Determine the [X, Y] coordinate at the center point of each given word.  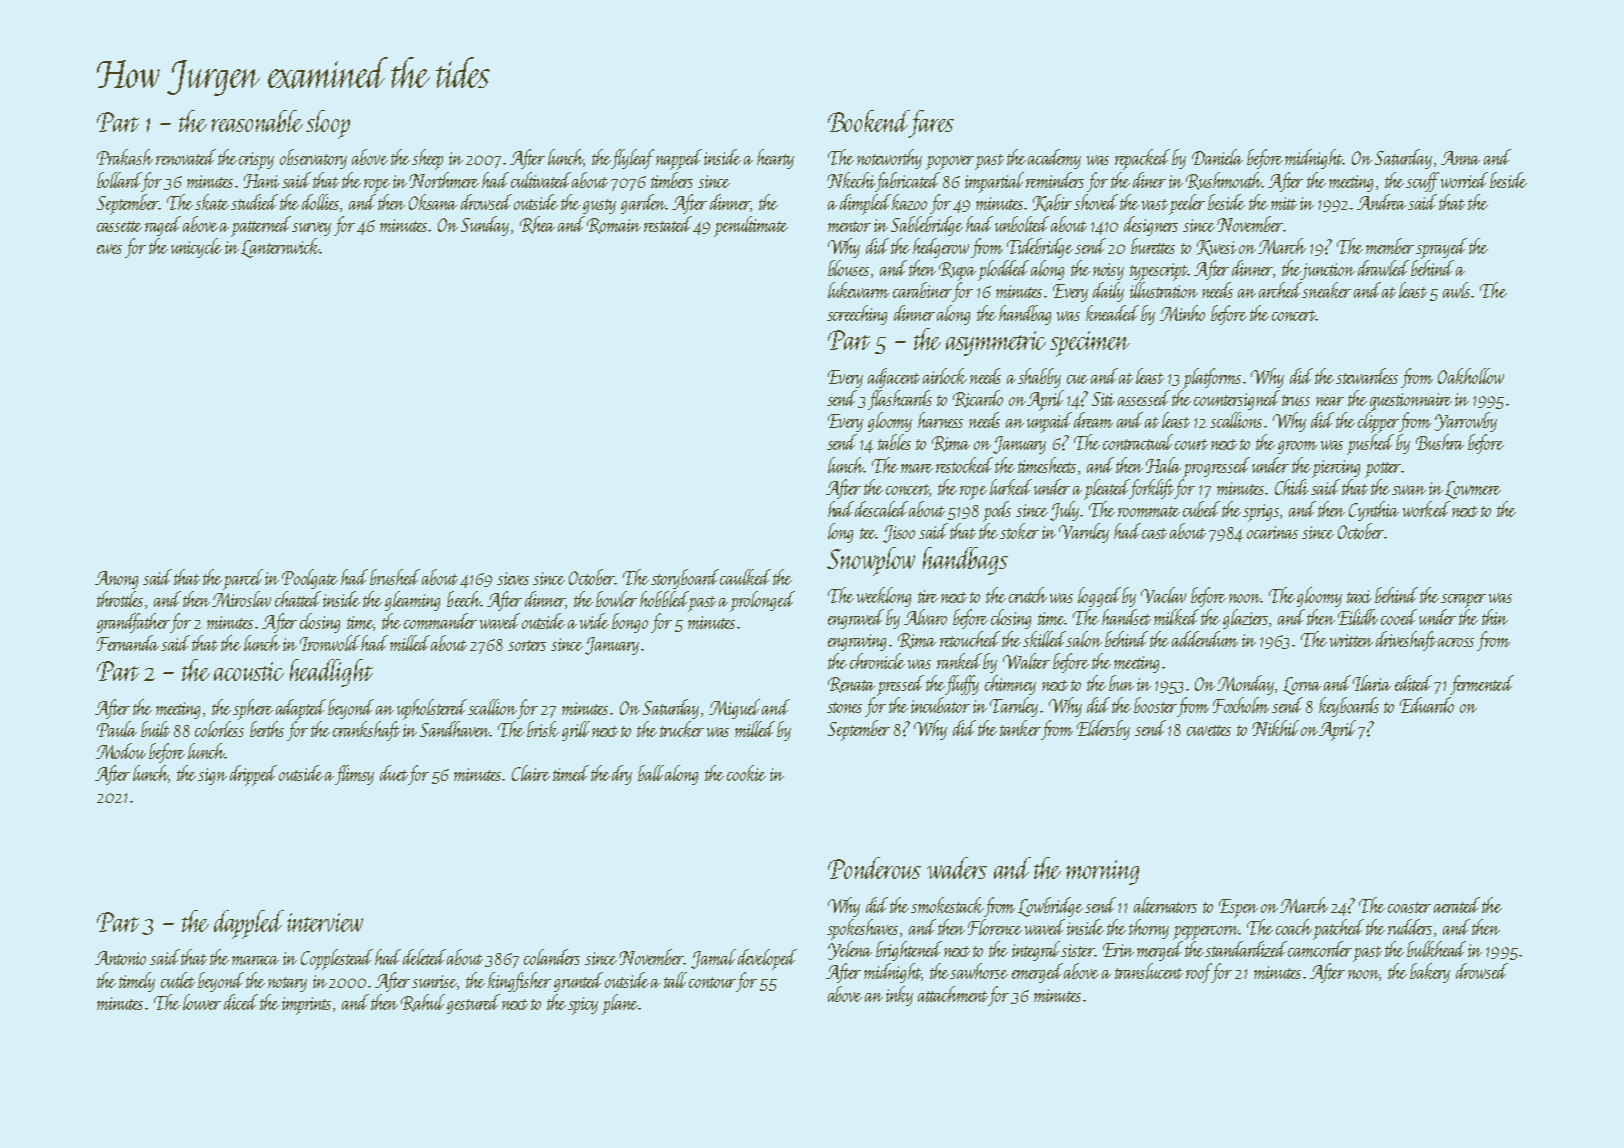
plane [620, 1004]
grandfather [133, 623]
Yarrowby [1466, 422]
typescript [1159, 272]
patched [1338, 929]
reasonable [257, 121]
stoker [1019, 531]
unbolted [1022, 224]
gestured [473, 1004]
